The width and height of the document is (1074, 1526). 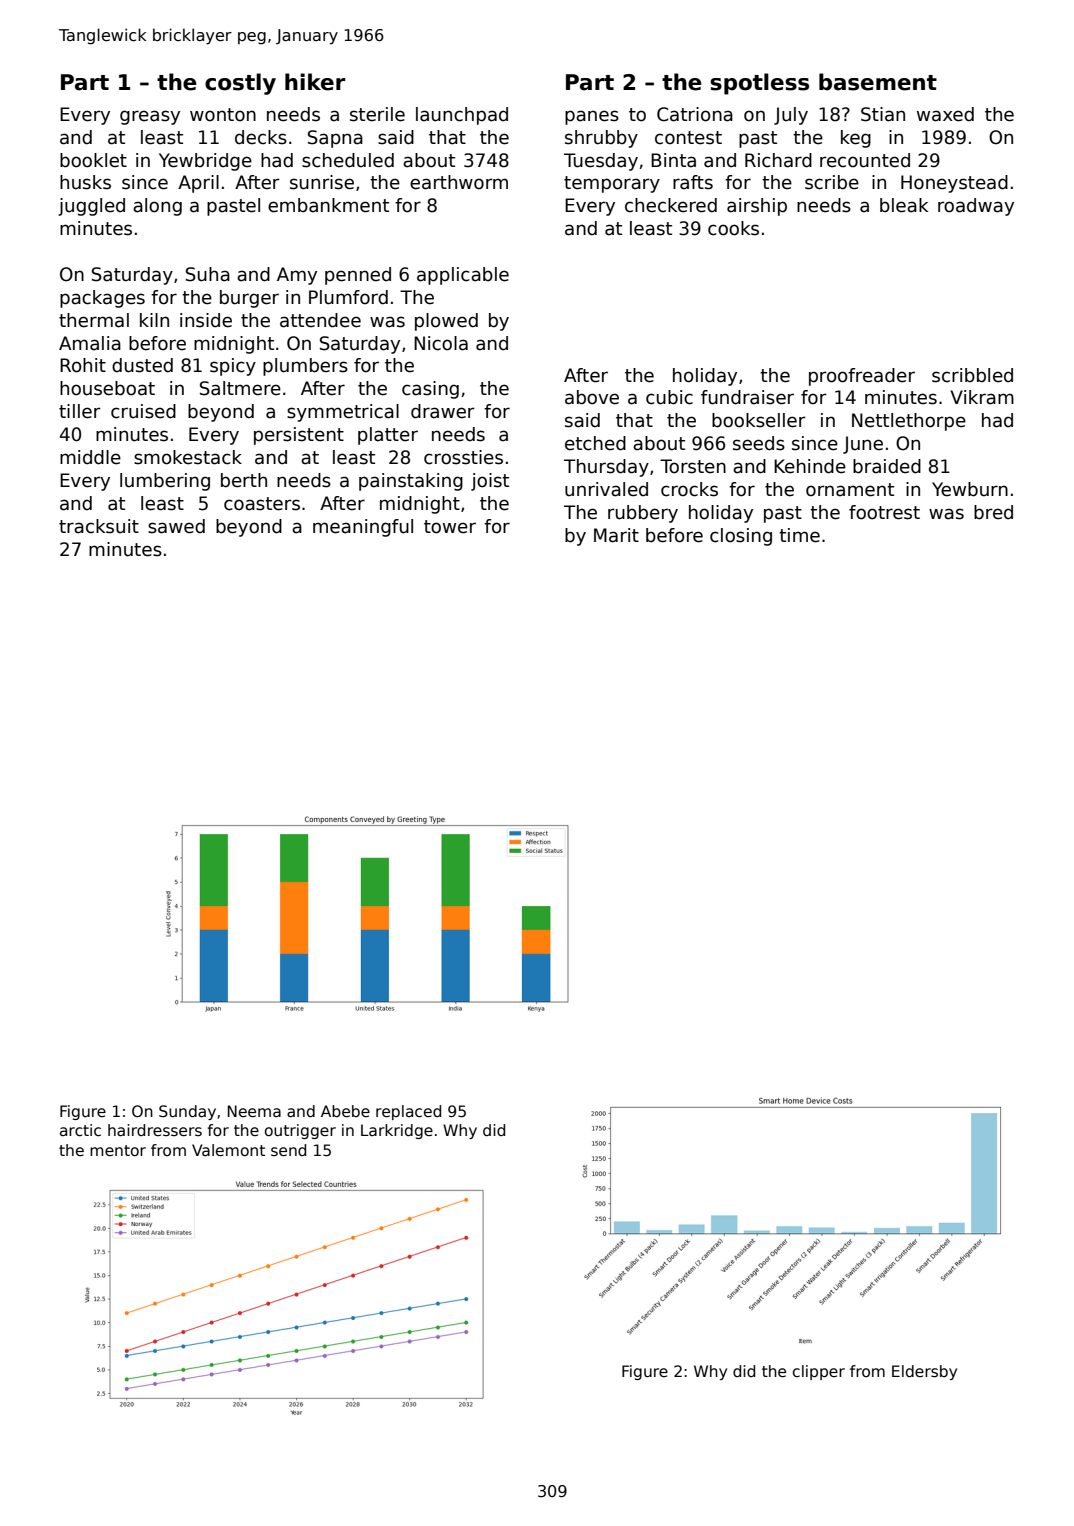 I want to click on basement, so click(x=878, y=82).
